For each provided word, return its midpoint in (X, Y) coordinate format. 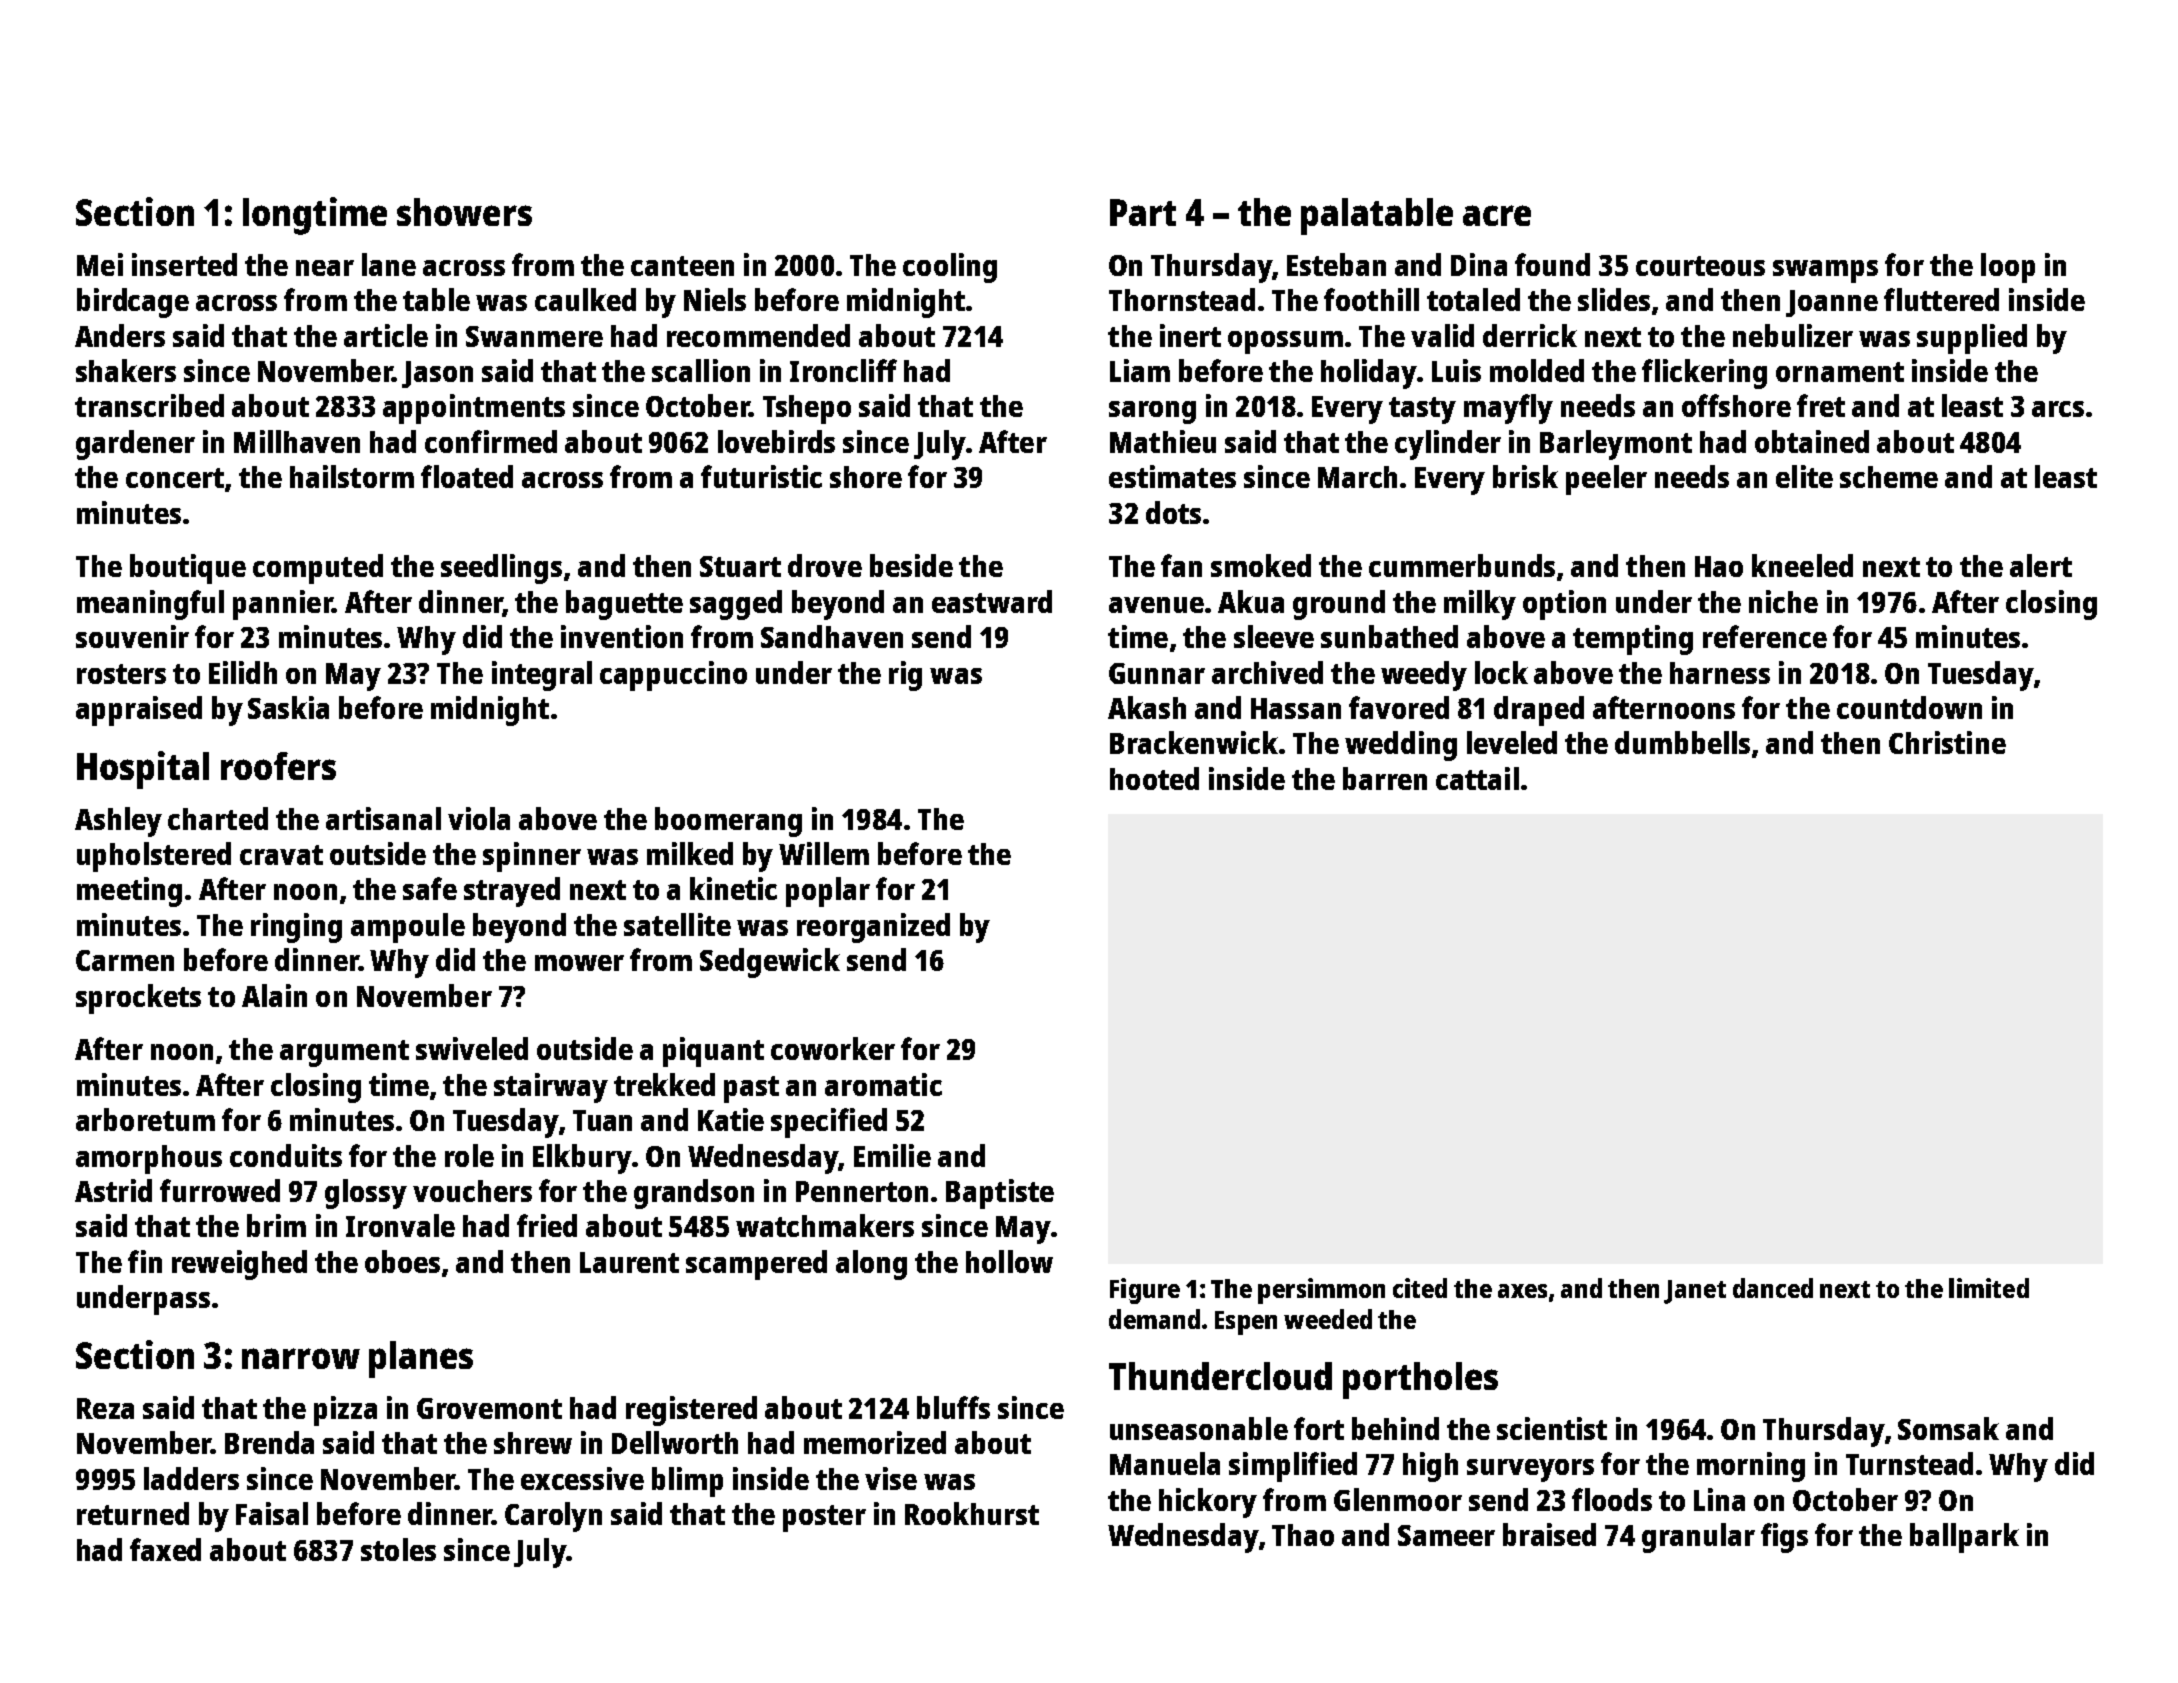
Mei (100, 264)
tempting (1633, 640)
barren (1385, 778)
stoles (398, 1549)
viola (479, 818)
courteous (1700, 266)
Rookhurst (972, 1513)
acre (1497, 215)
